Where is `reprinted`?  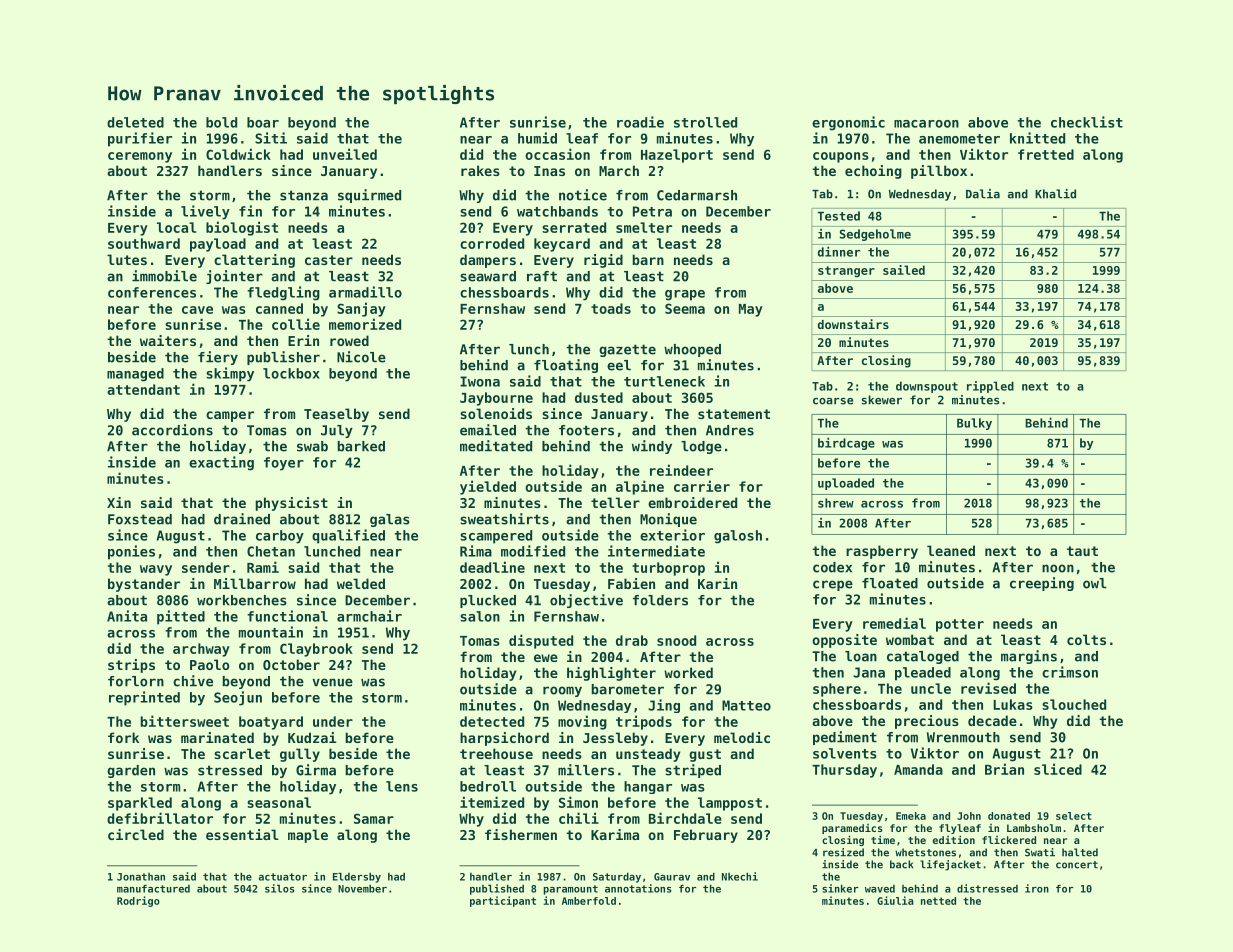 reprinted is located at coordinates (144, 698).
